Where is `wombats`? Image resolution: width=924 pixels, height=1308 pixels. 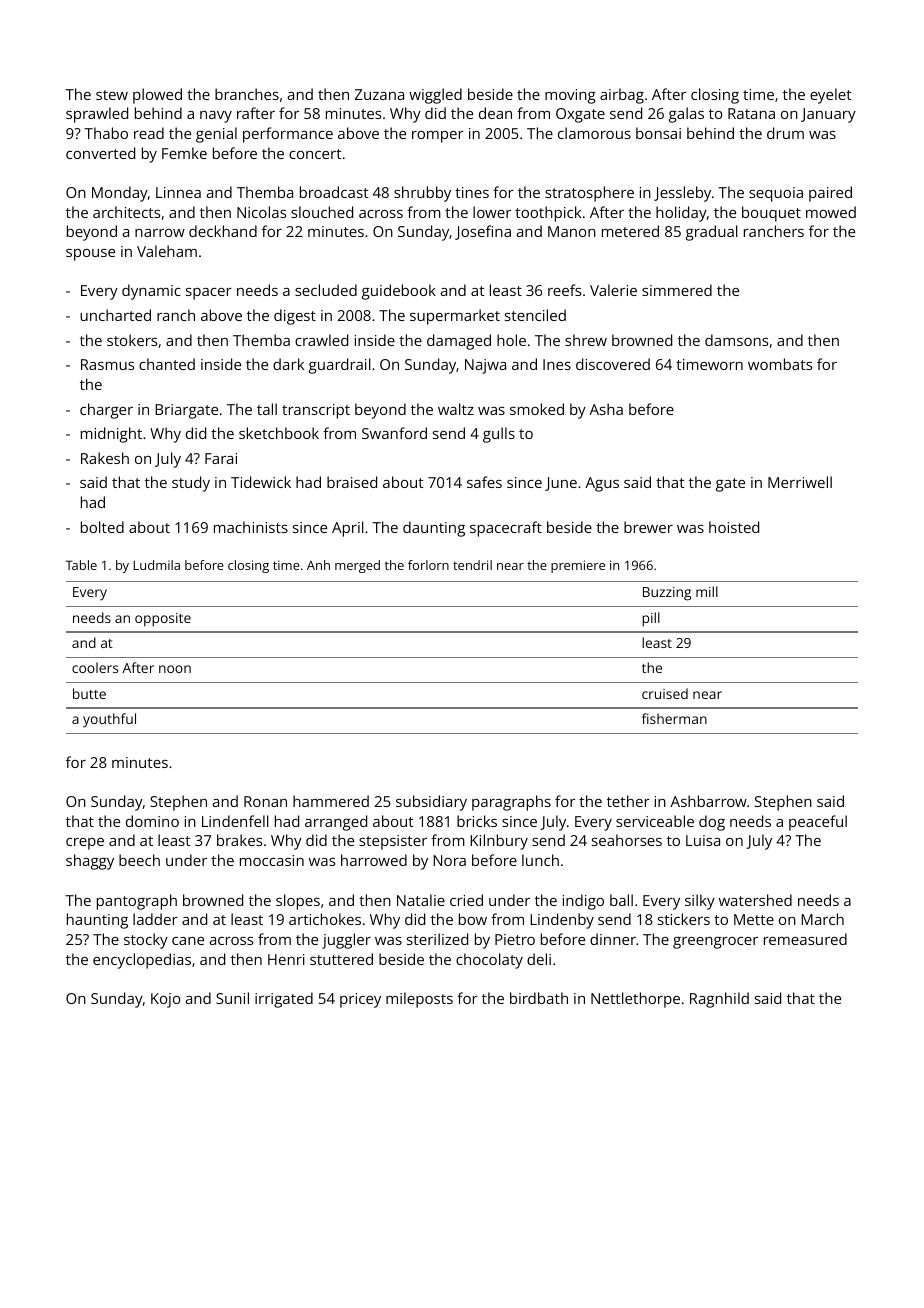
wombats is located at coordinates (780, 364).
